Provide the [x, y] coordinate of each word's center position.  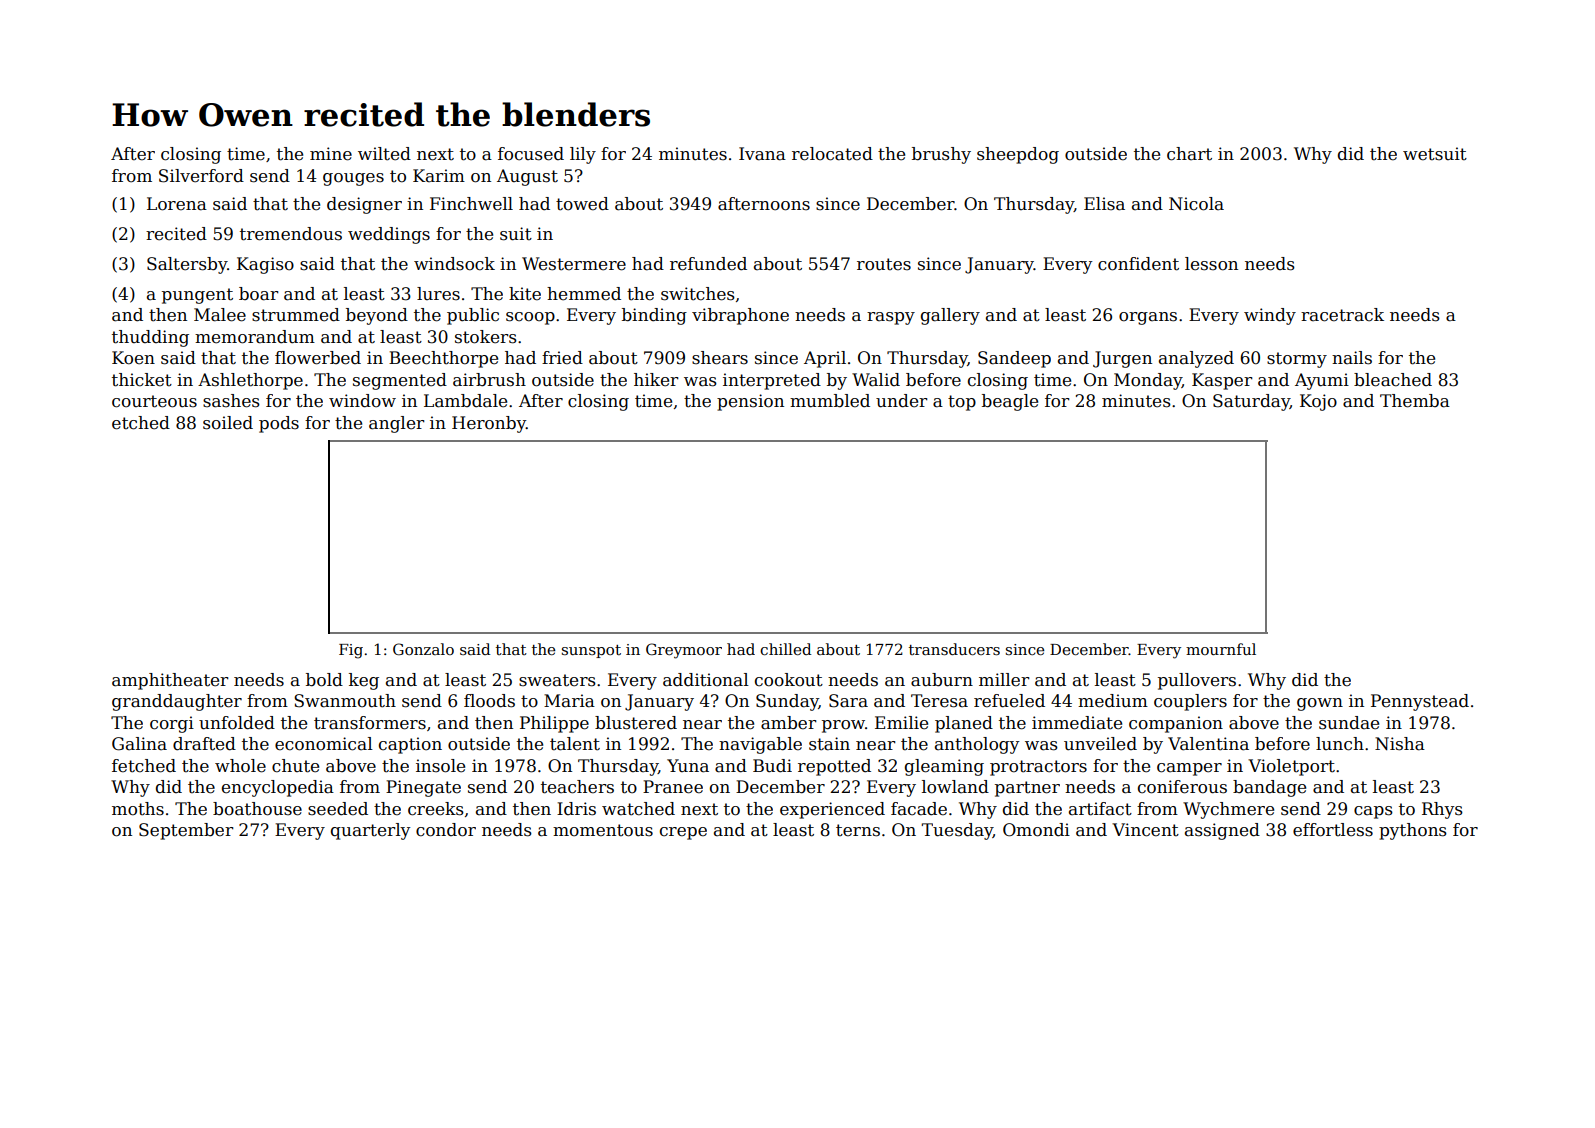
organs [1148, 318]
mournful [1221, 649]
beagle [1010, 402]
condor [446, 830]
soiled [228, 423]
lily [583, 155]
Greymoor [684, 651]
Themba [1415, 401]
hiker [656, 380]
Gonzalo [423, 649]
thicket [142, 380]
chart [1189, 154]
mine [331, 154]
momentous [603, 830]
